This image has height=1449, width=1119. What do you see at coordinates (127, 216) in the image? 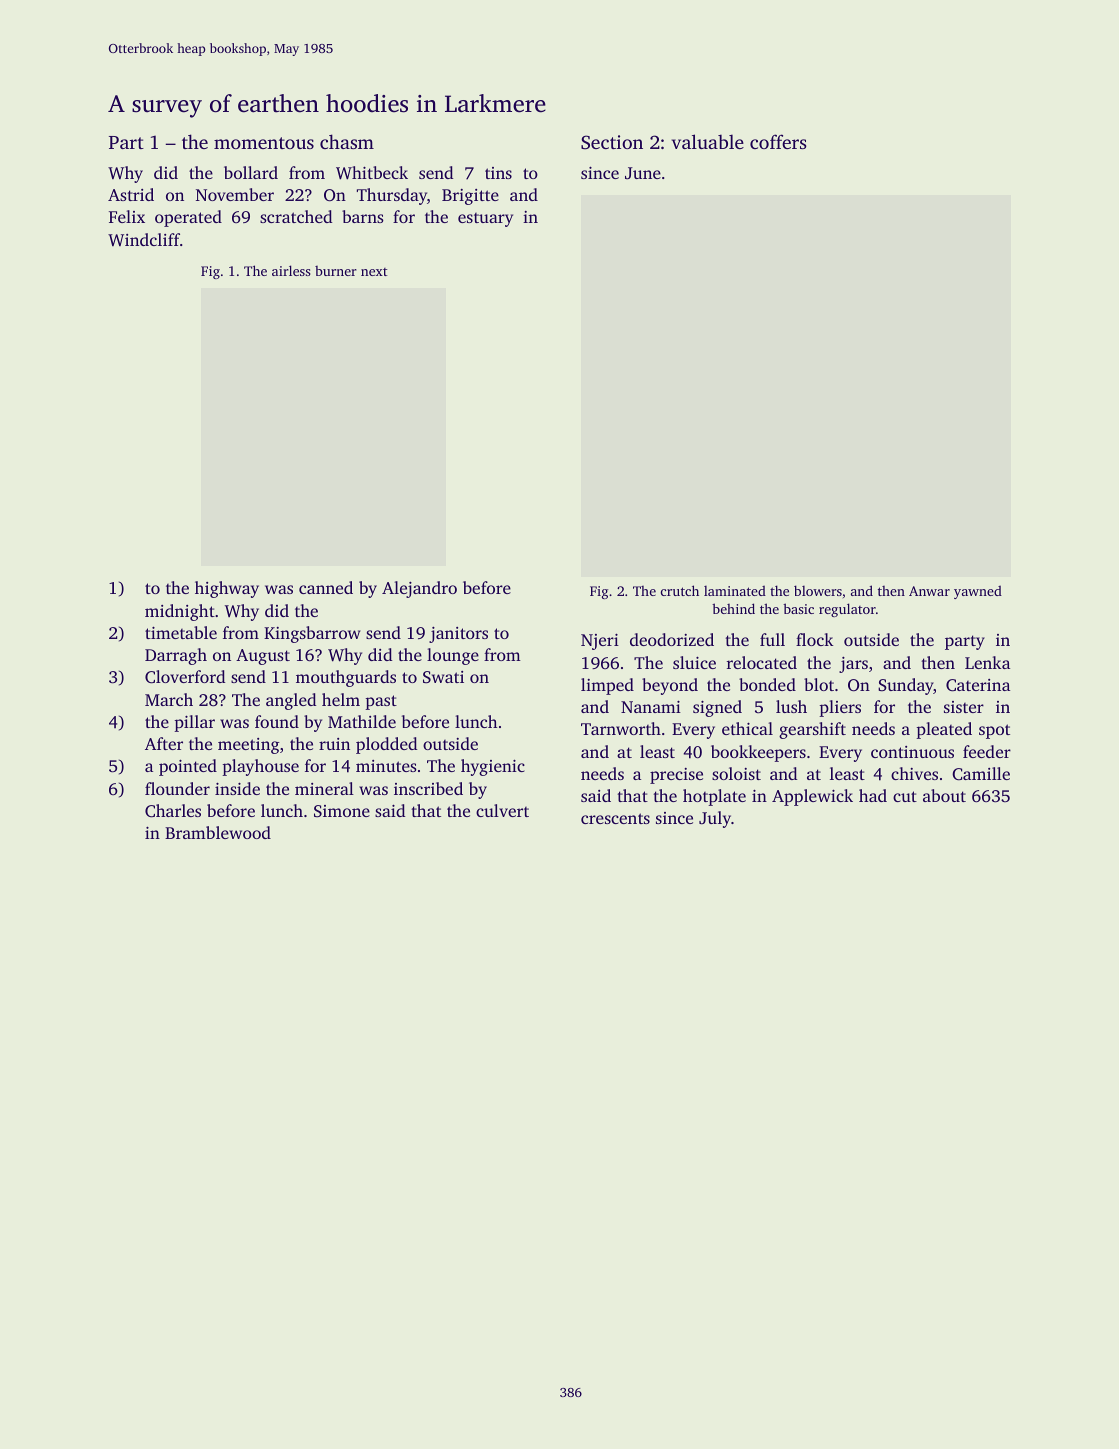
I see `Felix` at bounding box center [127, 216].
